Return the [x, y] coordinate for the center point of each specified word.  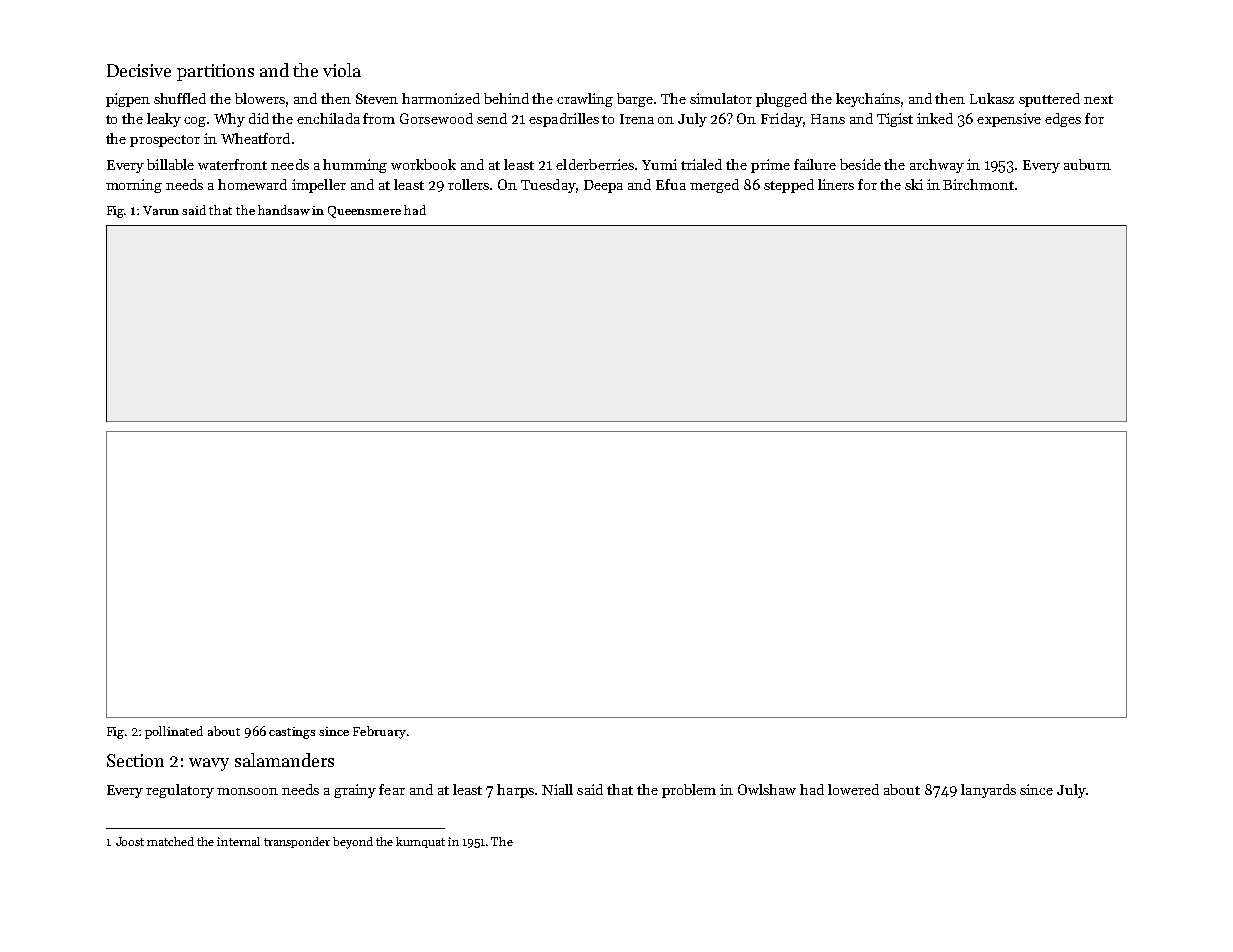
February [379, 732]
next [1098, 99]
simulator [721, 98]
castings [292, 733]
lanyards [988, 791]
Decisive [139, 70]
